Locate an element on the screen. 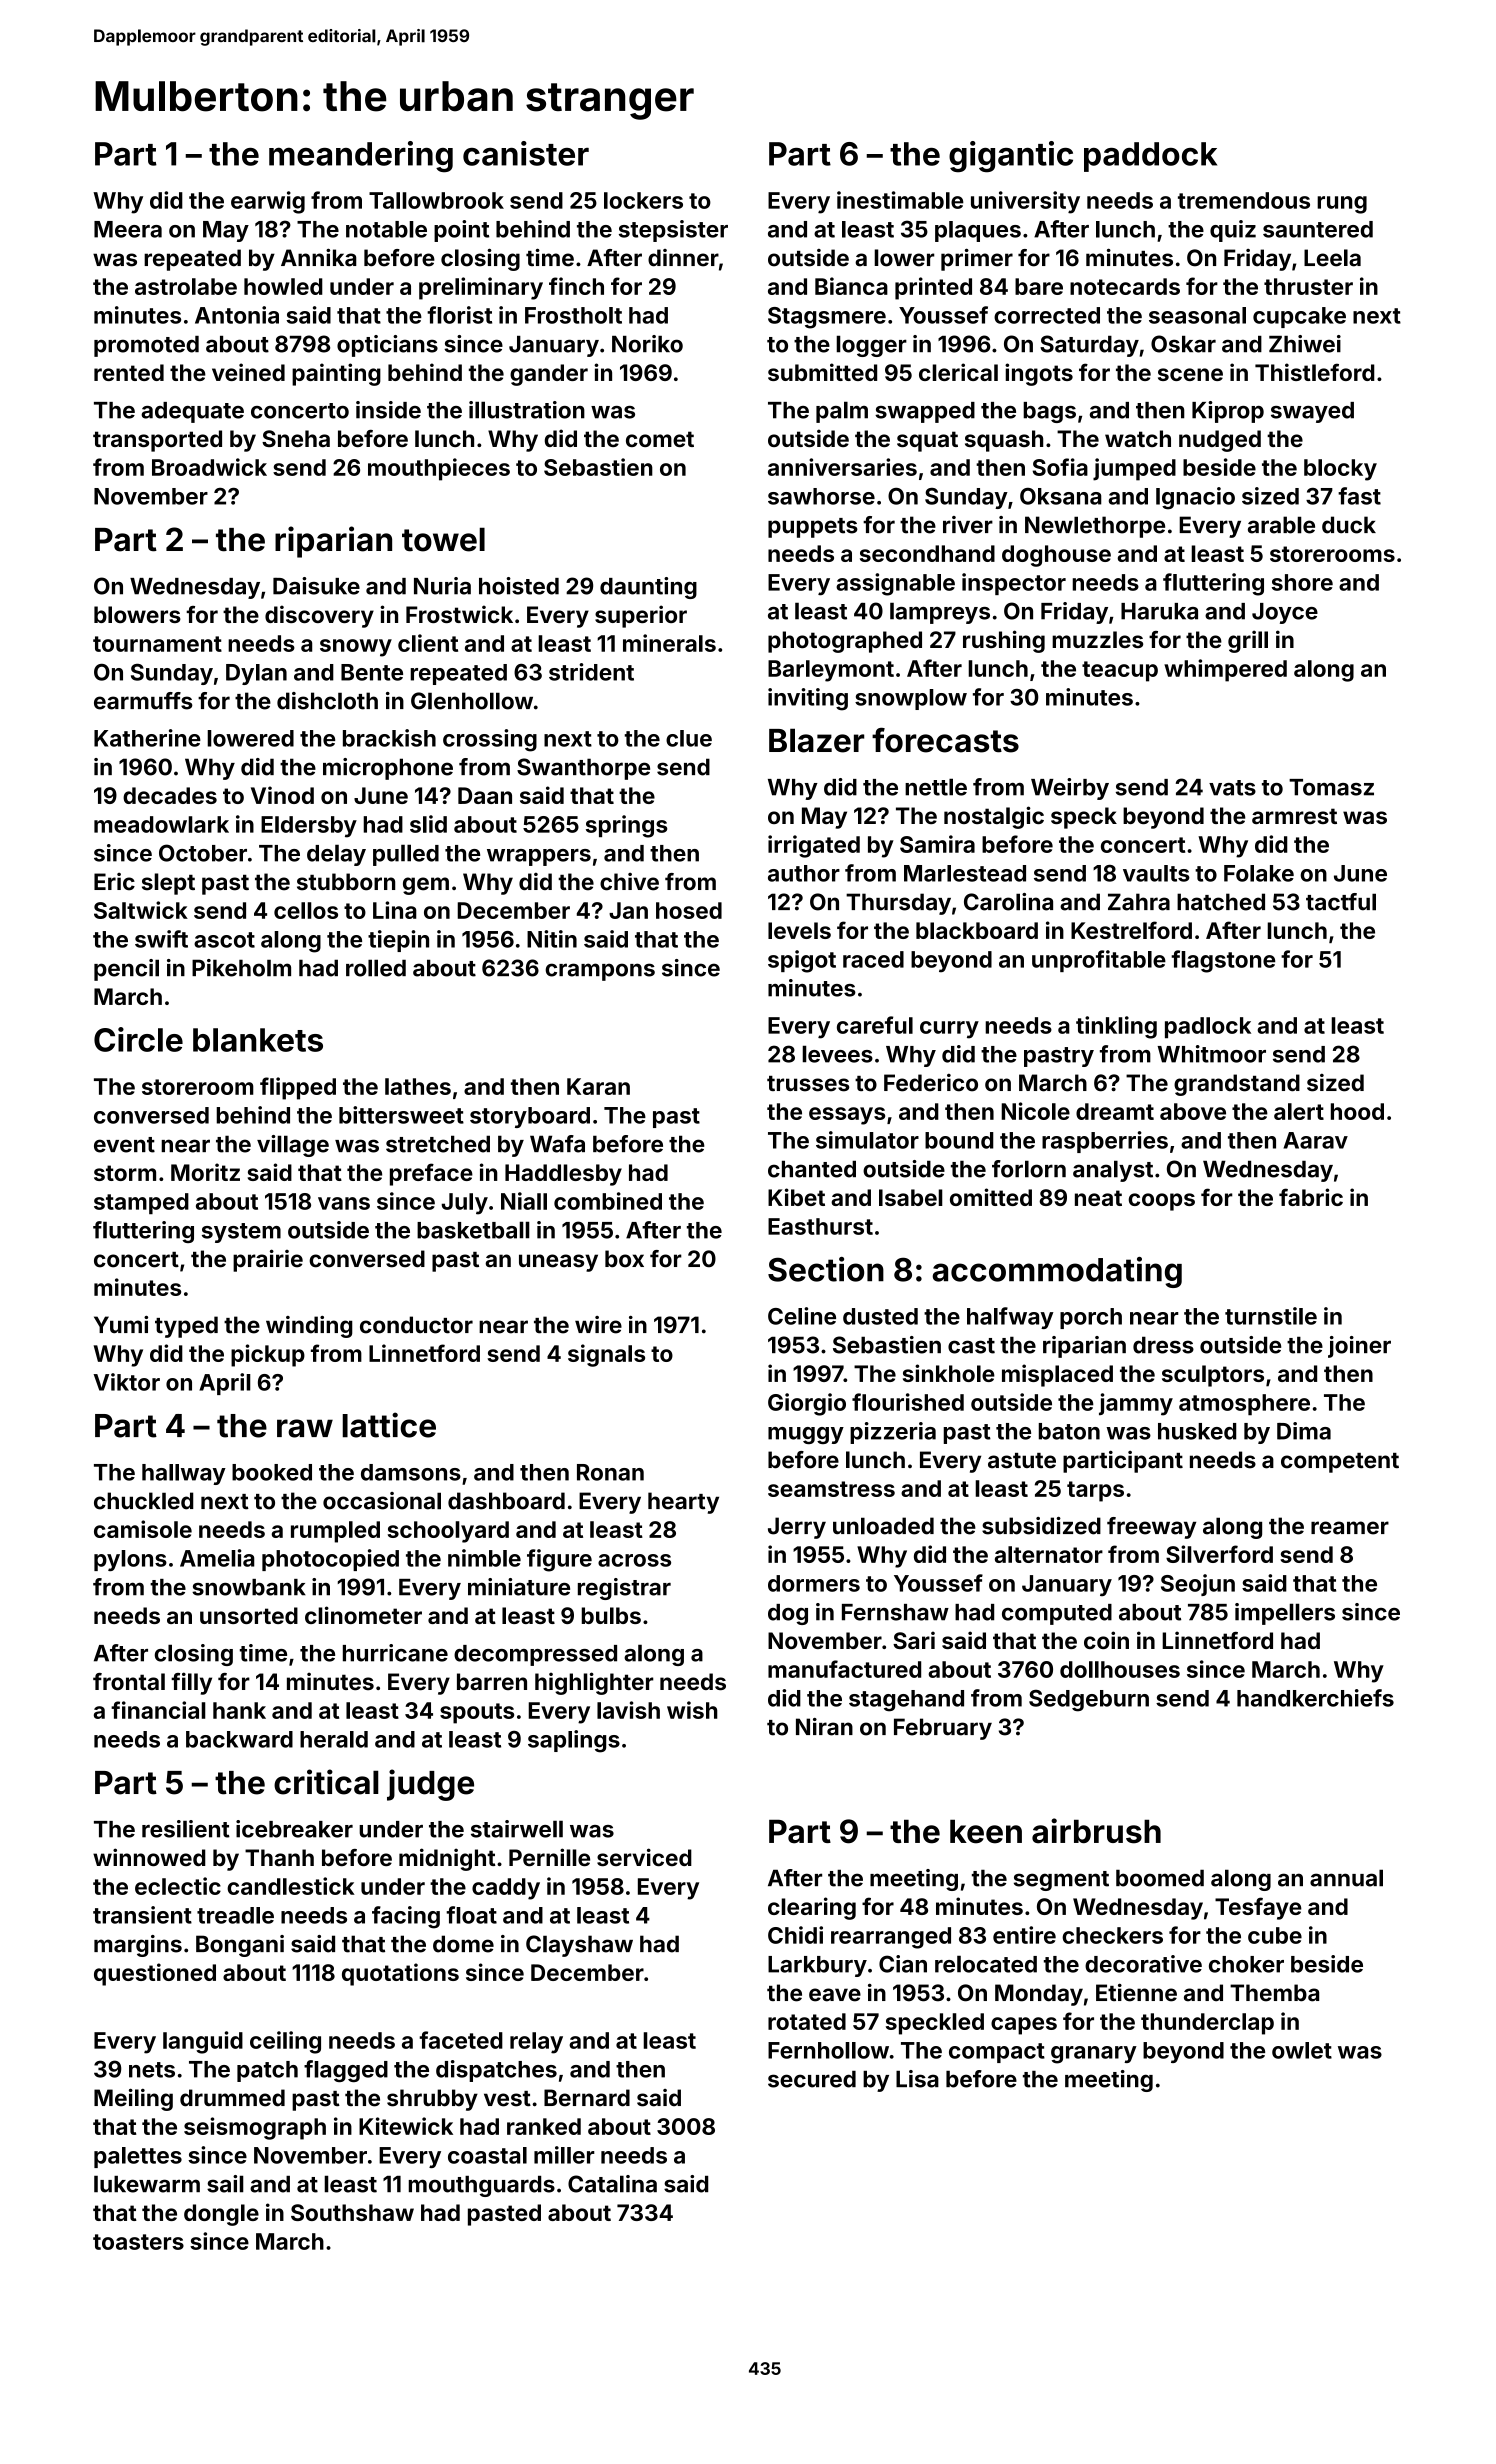 This screenshot has width=1496, height=2464. gigantic is located at coordinates (1011, 157).
